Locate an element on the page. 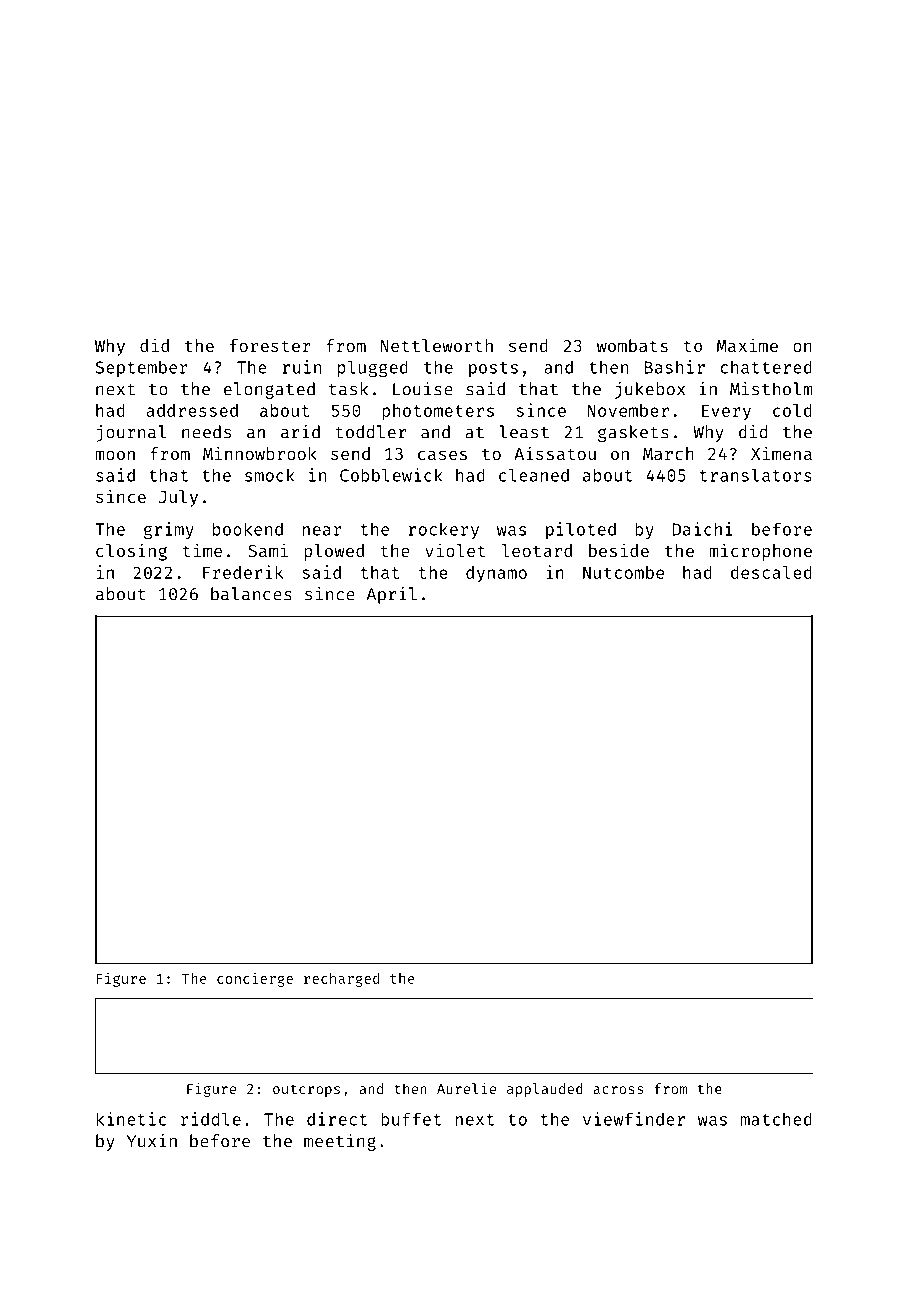 This page has height=1316, width=908. balances is located at coordinates (251, 594).
